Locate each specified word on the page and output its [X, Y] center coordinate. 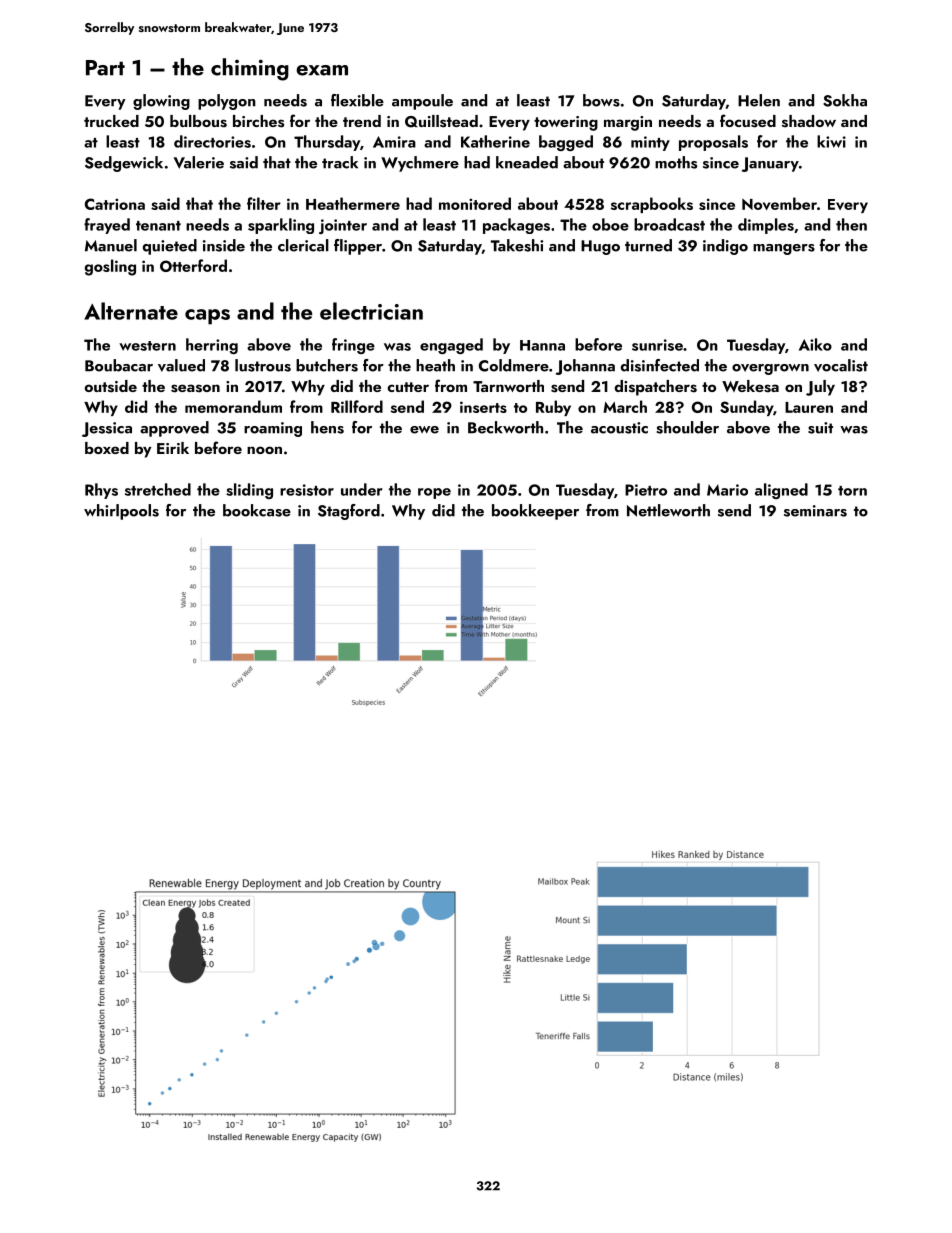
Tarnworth [508, 386]
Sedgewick [124, 164]
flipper [358, 247]
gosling [110, 267]
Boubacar [119, 365]
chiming [250, 69]
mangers [784, 249]
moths [676, 162]
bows [601, 100]
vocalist [841, 365]
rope [434, 493]
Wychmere [420, 164]
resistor [307, 490]
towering [566, 123]
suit [820, 428]
